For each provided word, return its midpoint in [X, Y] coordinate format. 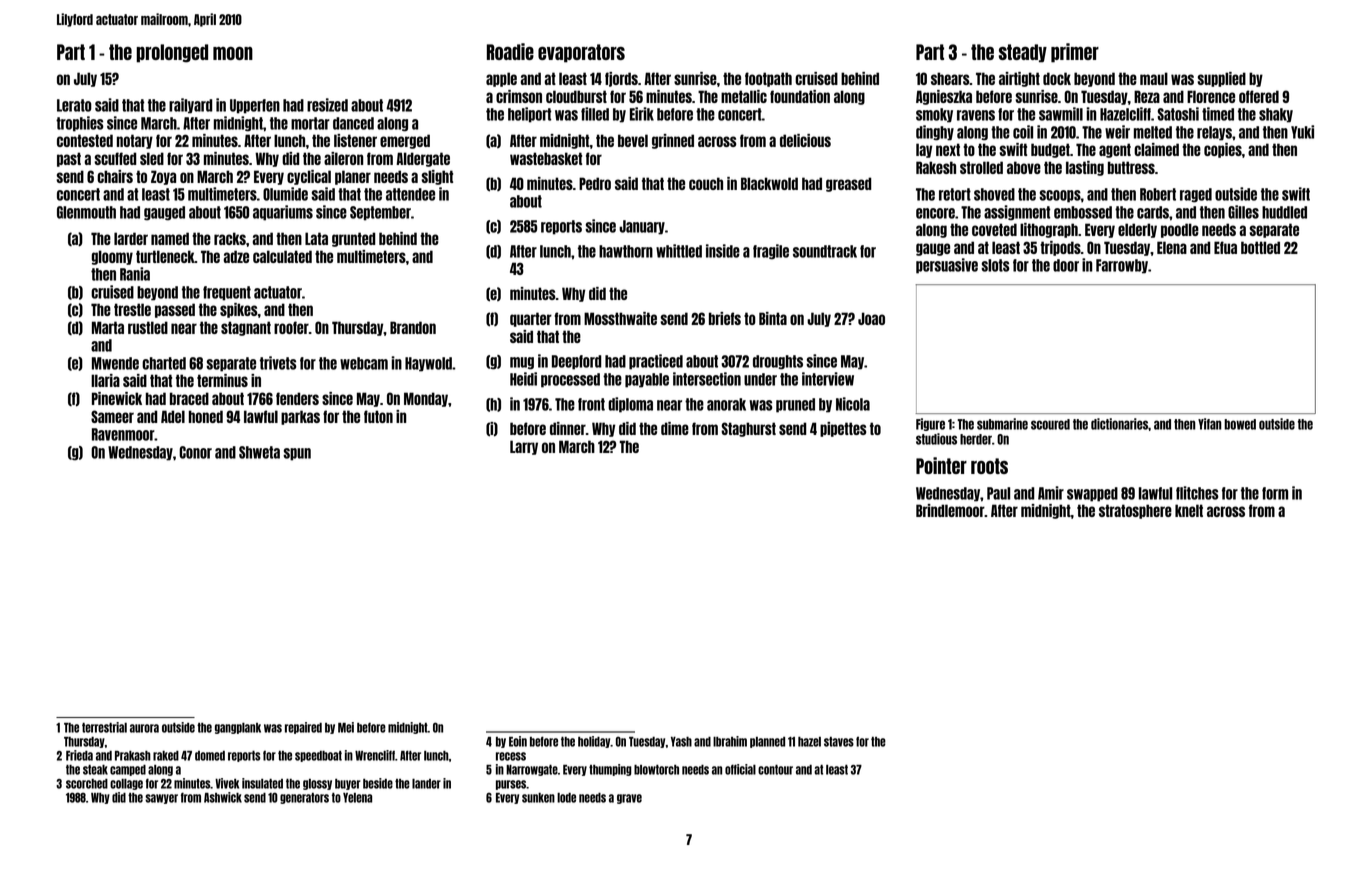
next [948, 149]
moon [233, 53]
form [1275, 493]
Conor [195, 452]
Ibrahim [730, 741]
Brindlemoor [950, 510]
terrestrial [104, 727]
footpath [768, 79]
